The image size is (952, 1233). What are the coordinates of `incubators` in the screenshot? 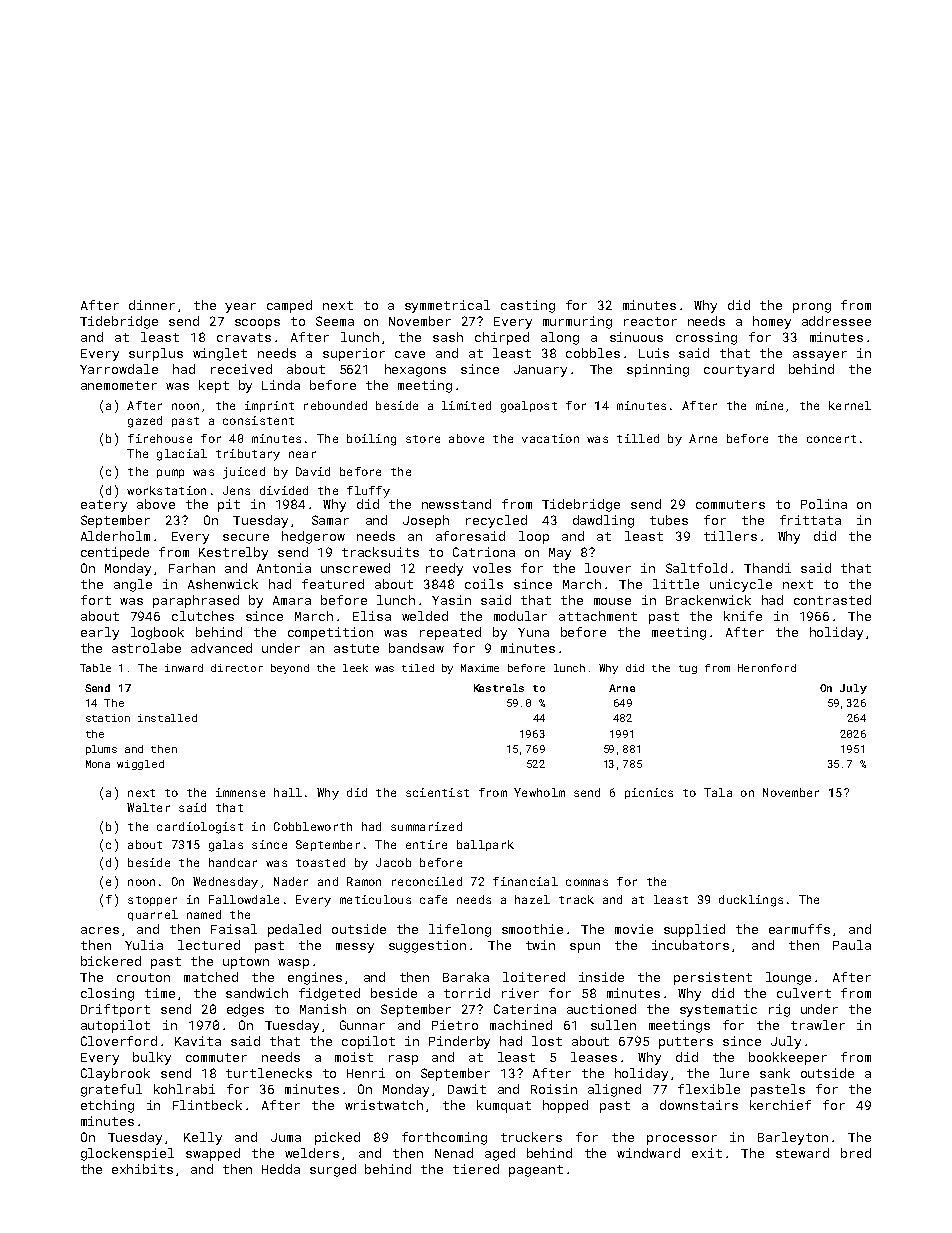 It's located at (690, 945).
